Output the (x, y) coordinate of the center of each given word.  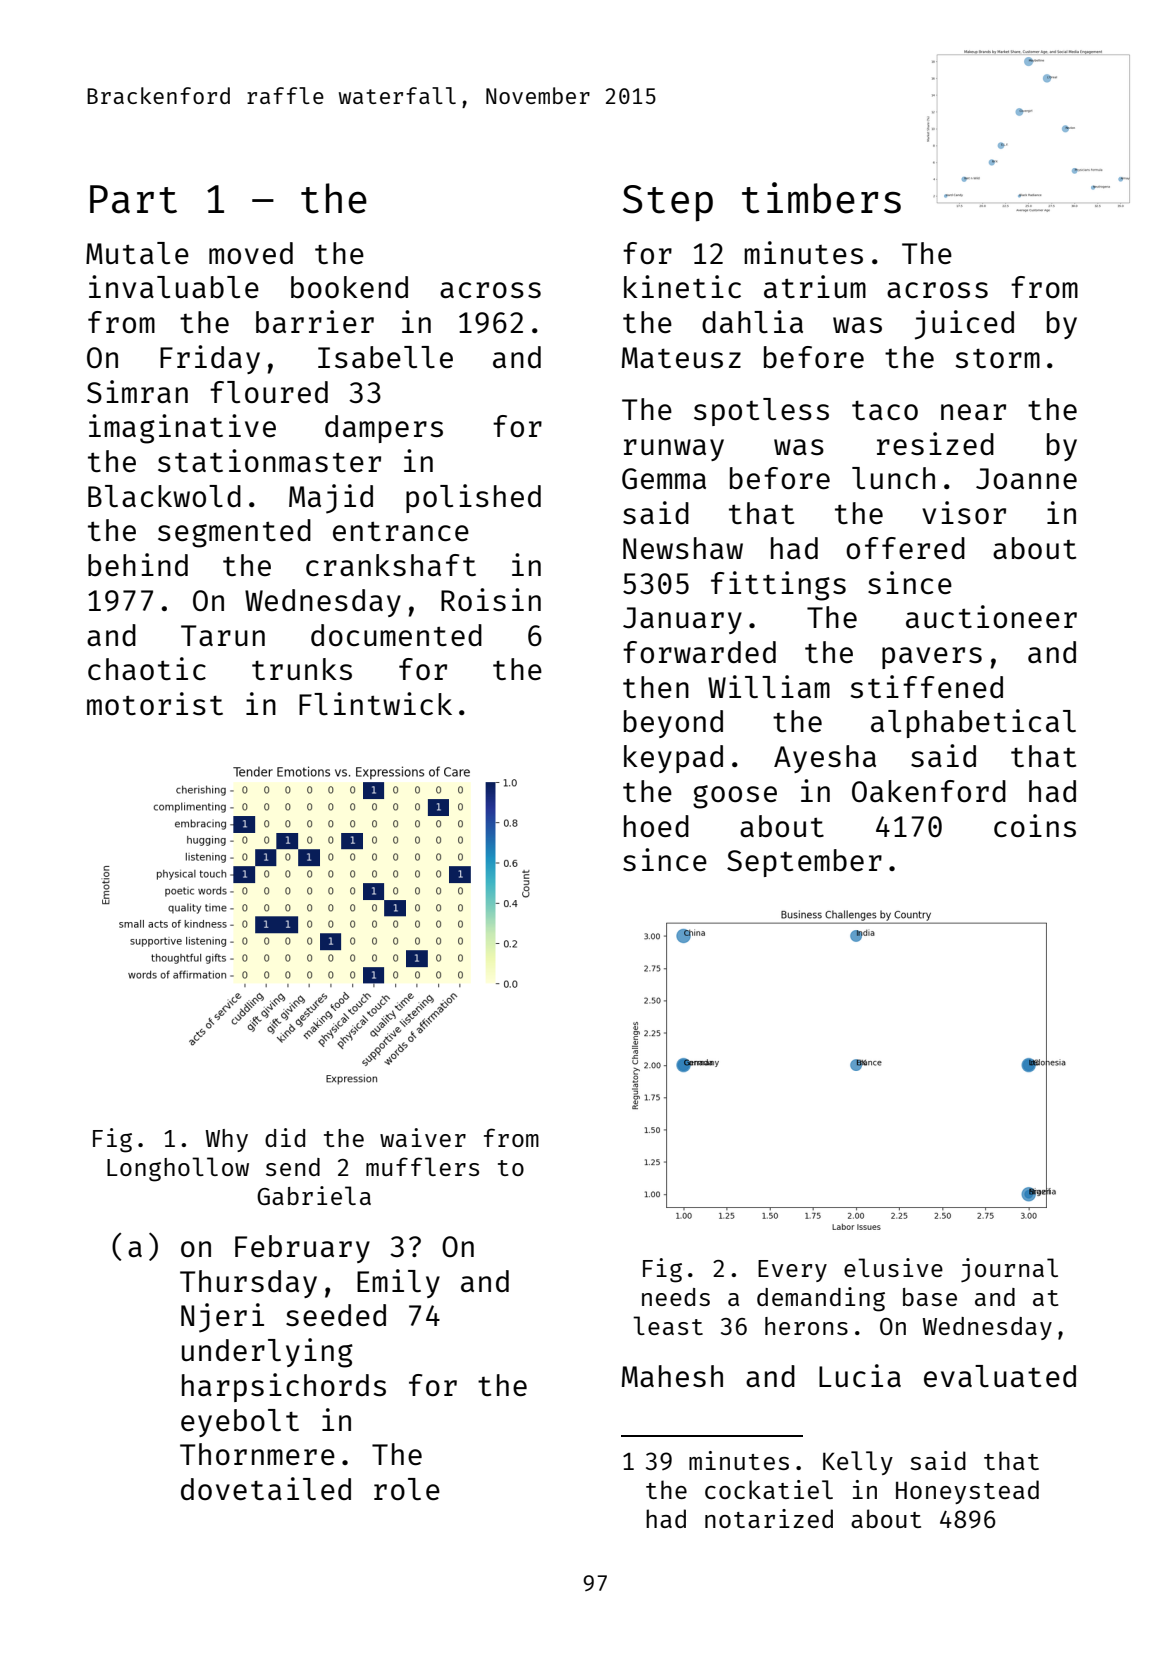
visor (964, 512)
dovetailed (266, 1488)
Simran (137, 391)
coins (1035, 825)
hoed (656, 826)
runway (674, 450)
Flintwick (375, 703)
